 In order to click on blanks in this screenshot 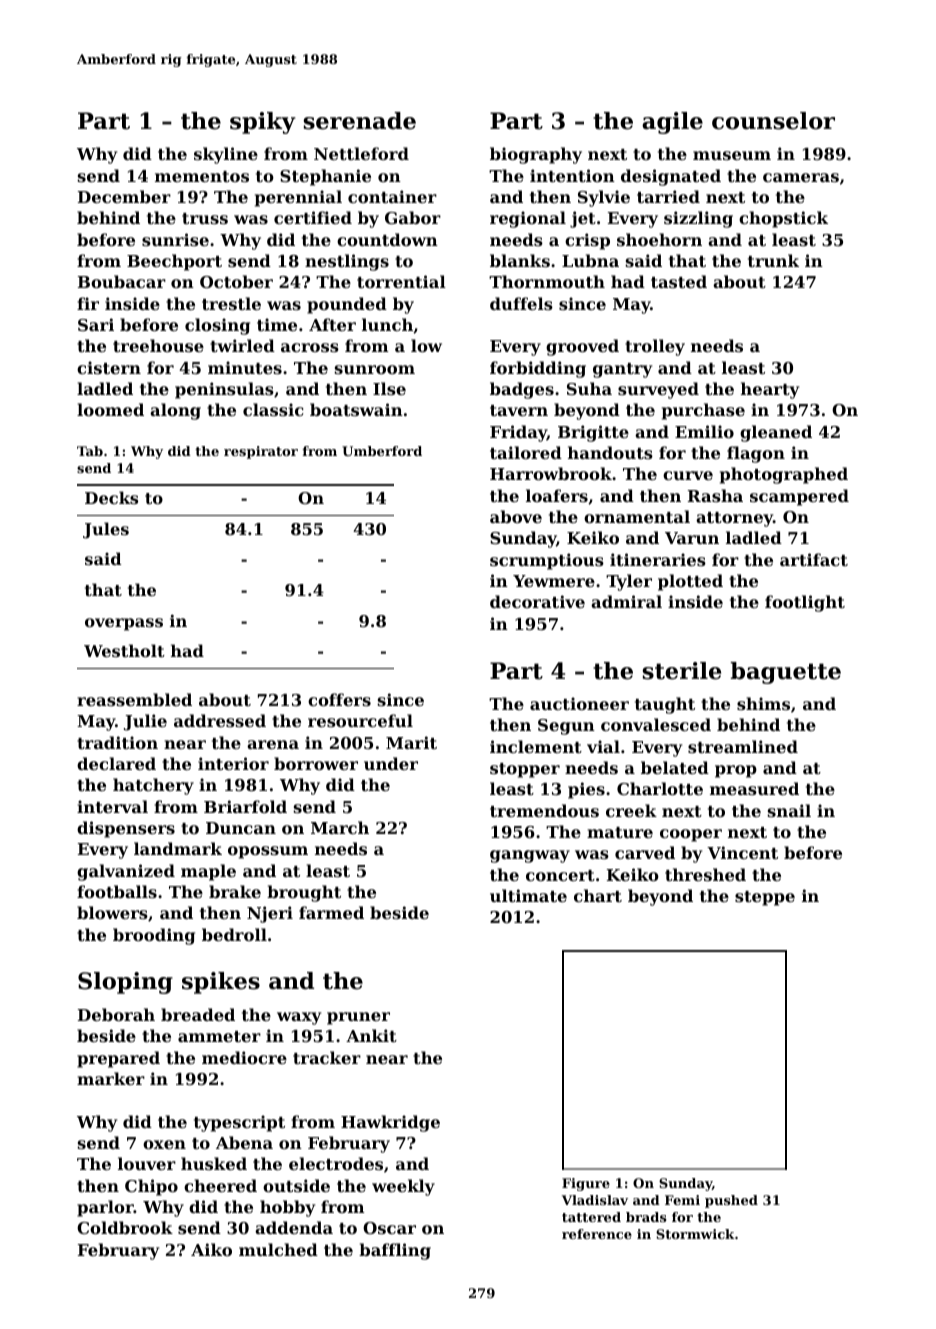, I will do `click(520, 260)`.
